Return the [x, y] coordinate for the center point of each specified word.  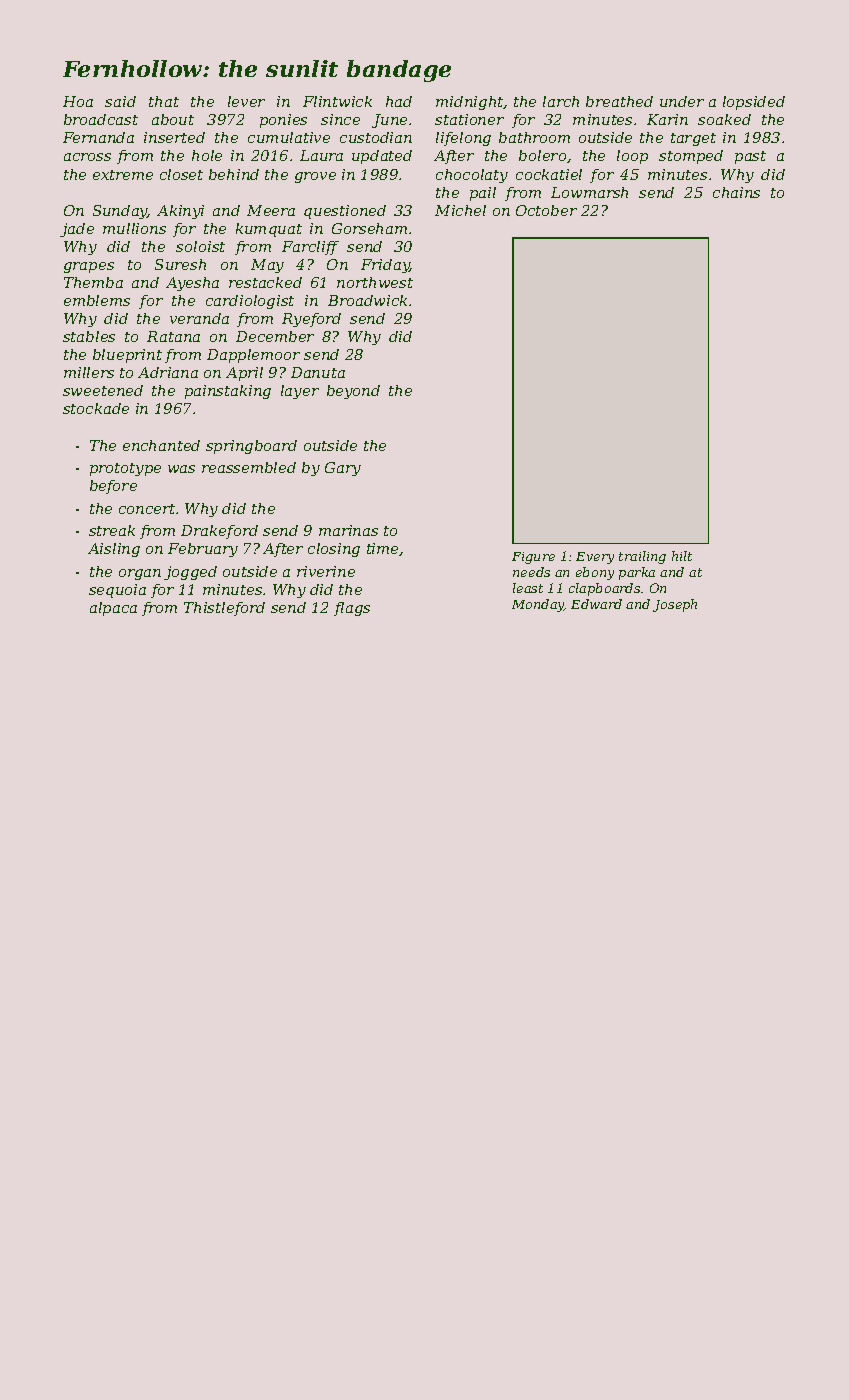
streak [112, 530]
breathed [619, 101]
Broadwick [367, 300]
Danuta [318, 372]
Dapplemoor [253, 356]
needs [531, 572]
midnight [470, 103]
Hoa [78, 101]
